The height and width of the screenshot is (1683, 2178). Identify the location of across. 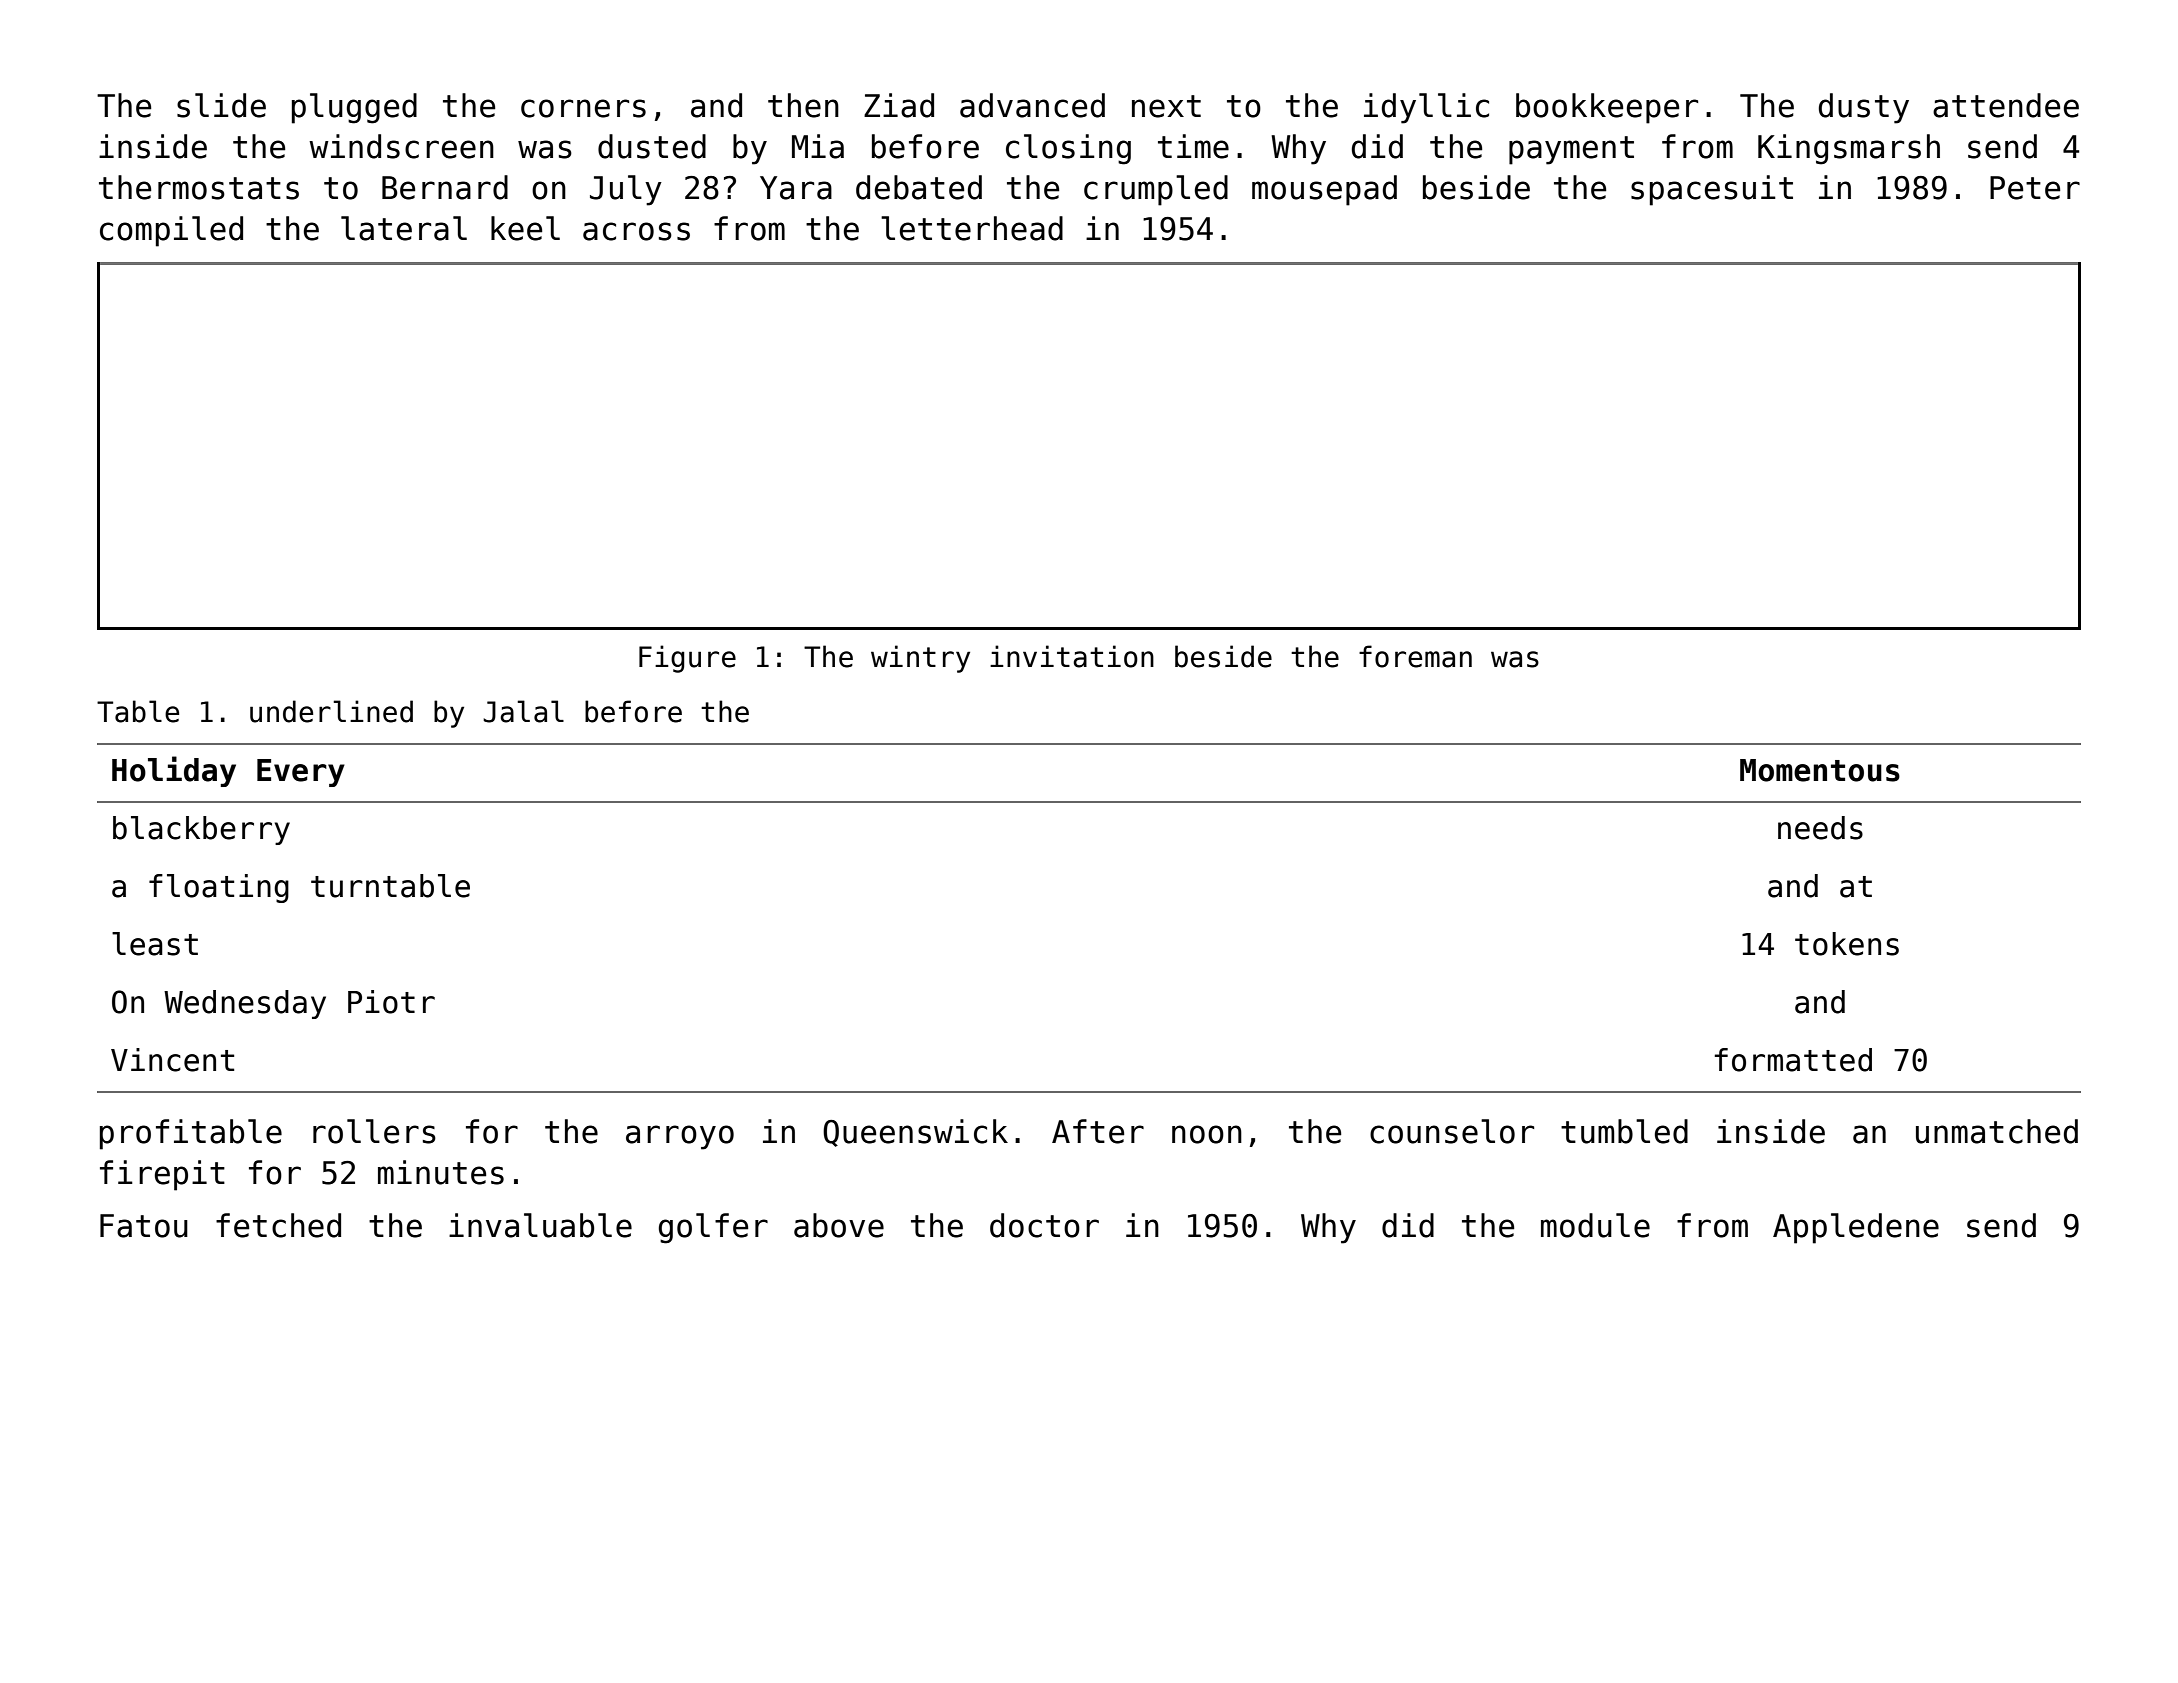
(636, 231).
